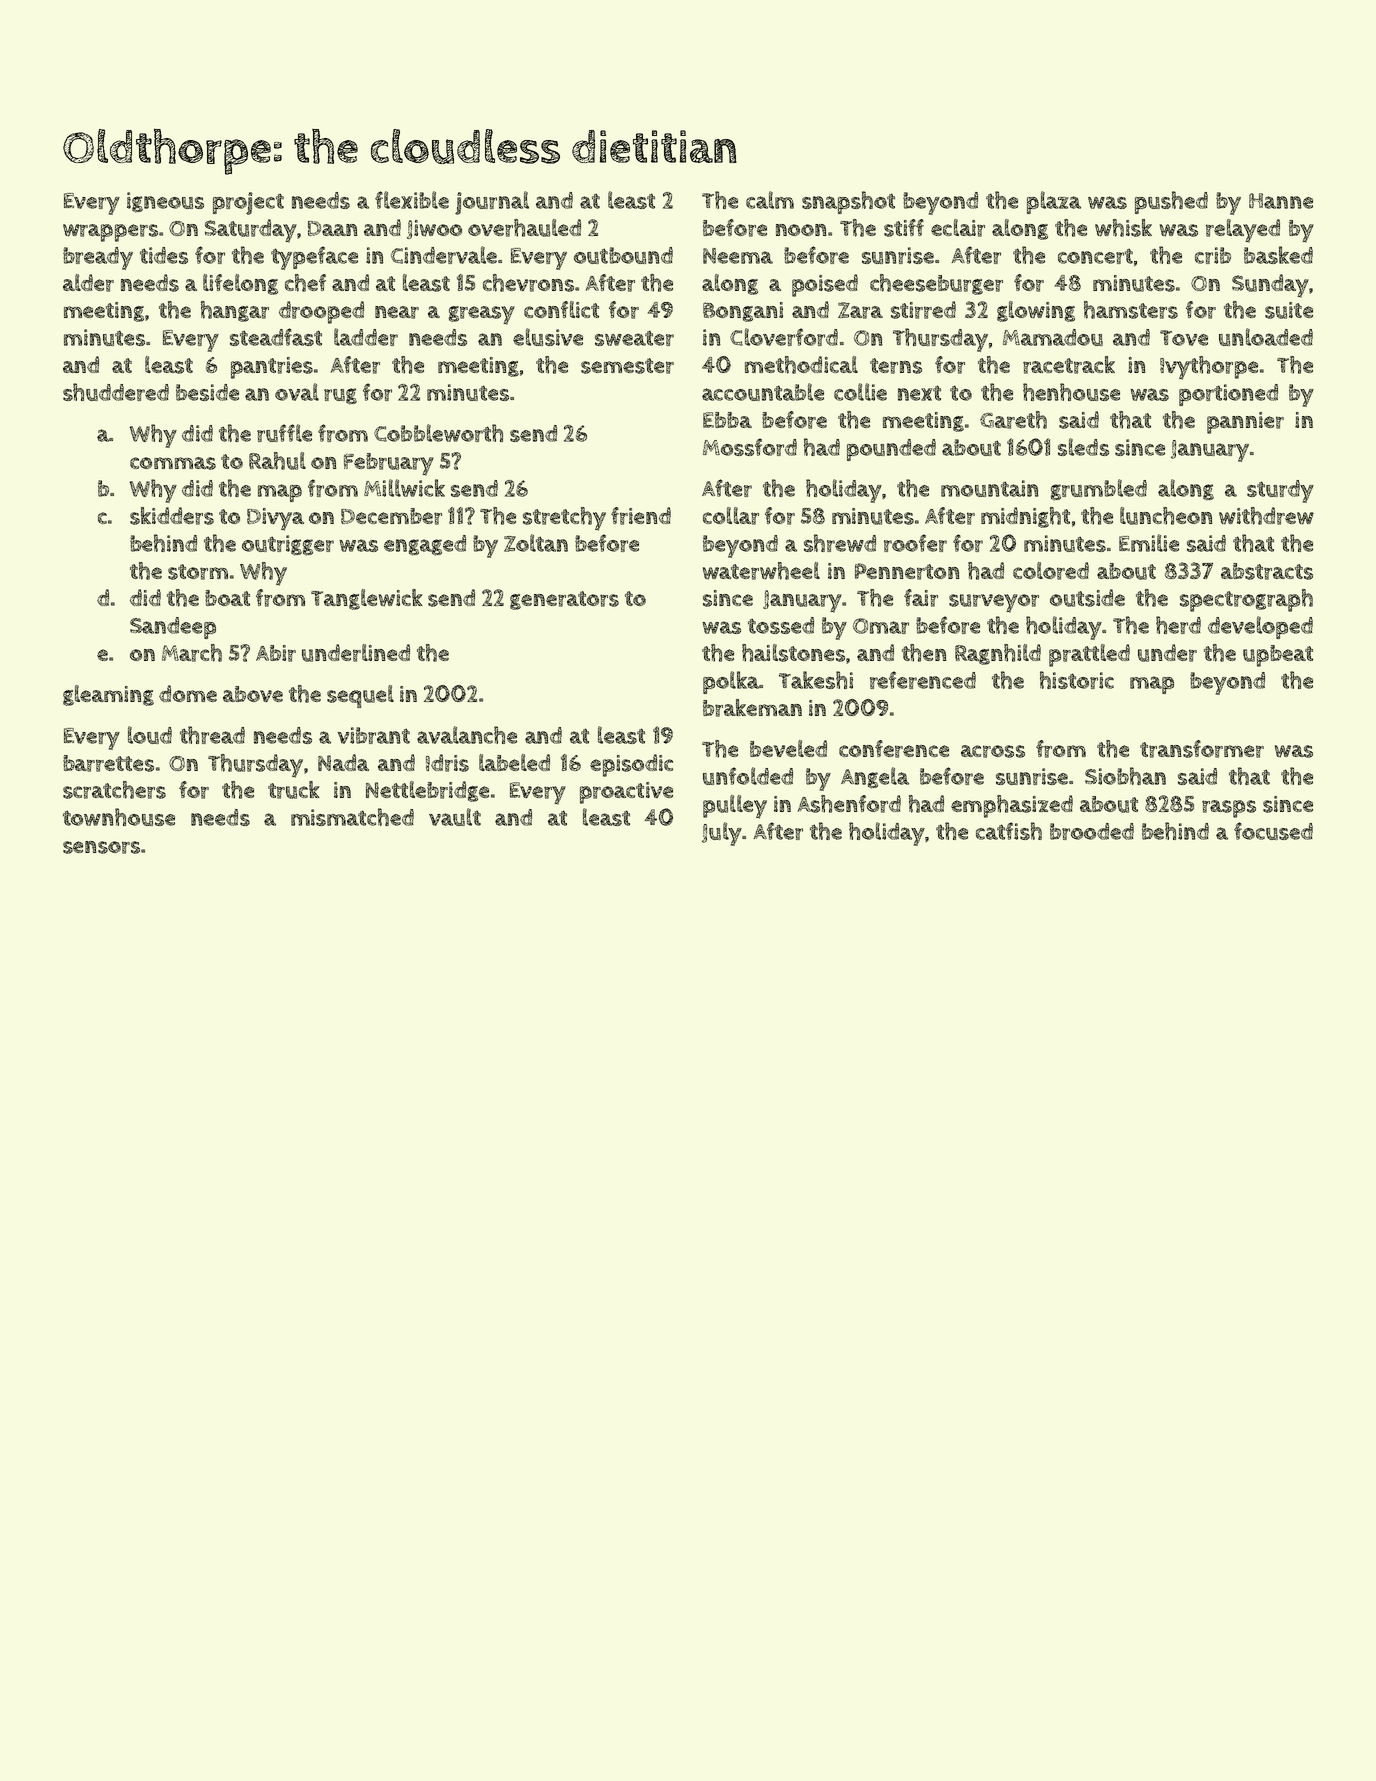 The width and height of the page is (1376, 1781). I want to click on calm, so click(770, 200).
